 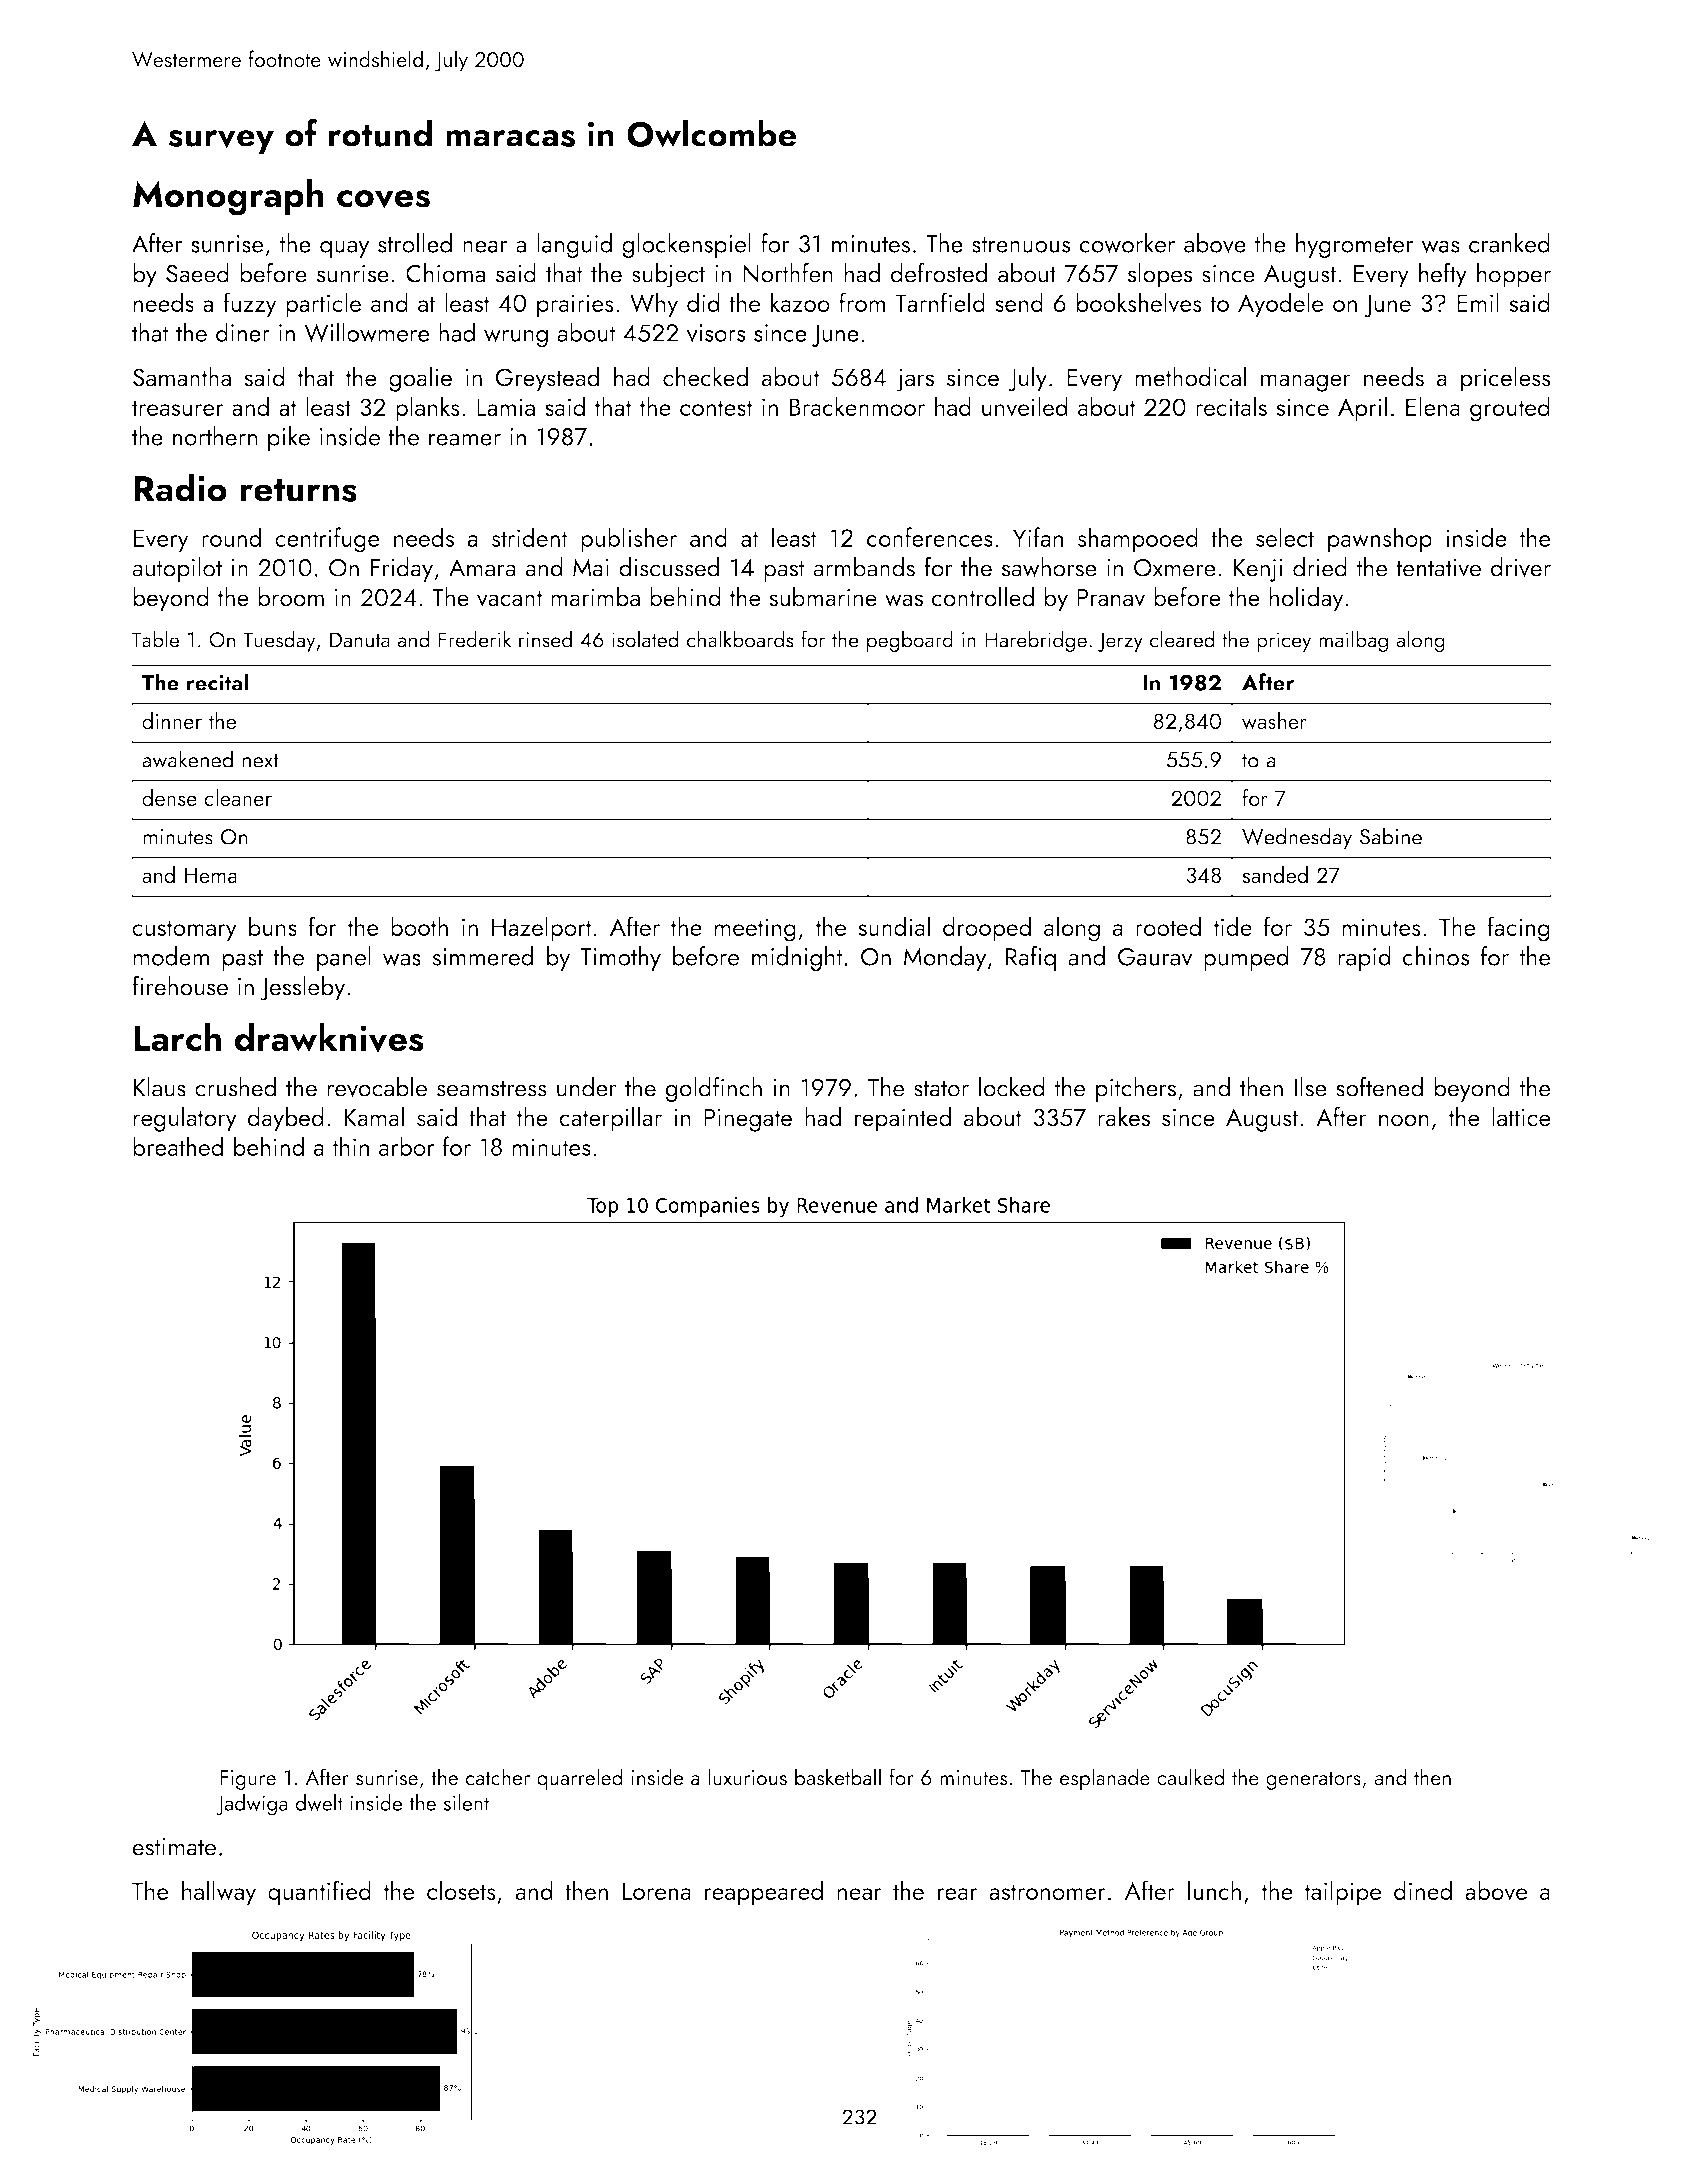 I want to click on hygrometer, so click(x=1355, y=245).
